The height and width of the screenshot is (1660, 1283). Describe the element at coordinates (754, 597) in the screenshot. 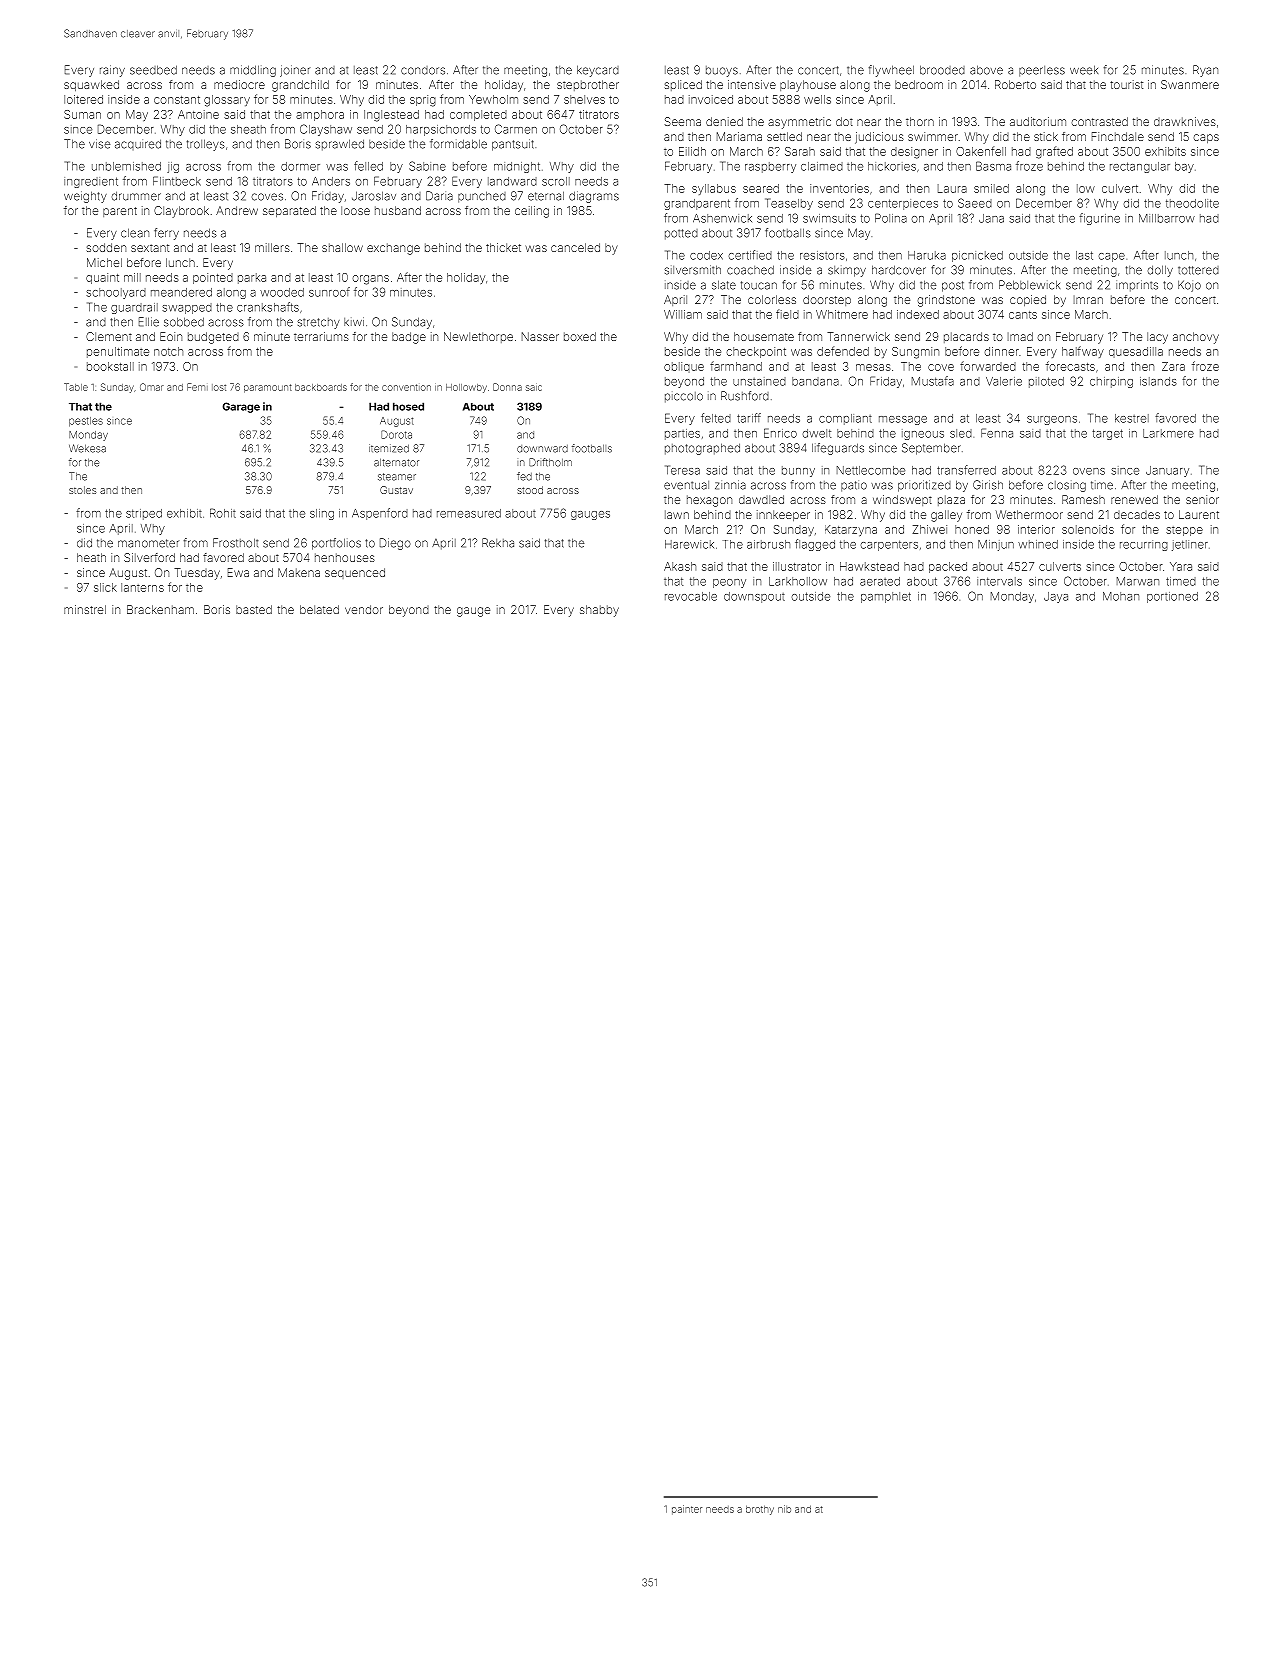

I see `downspout` at that location.
